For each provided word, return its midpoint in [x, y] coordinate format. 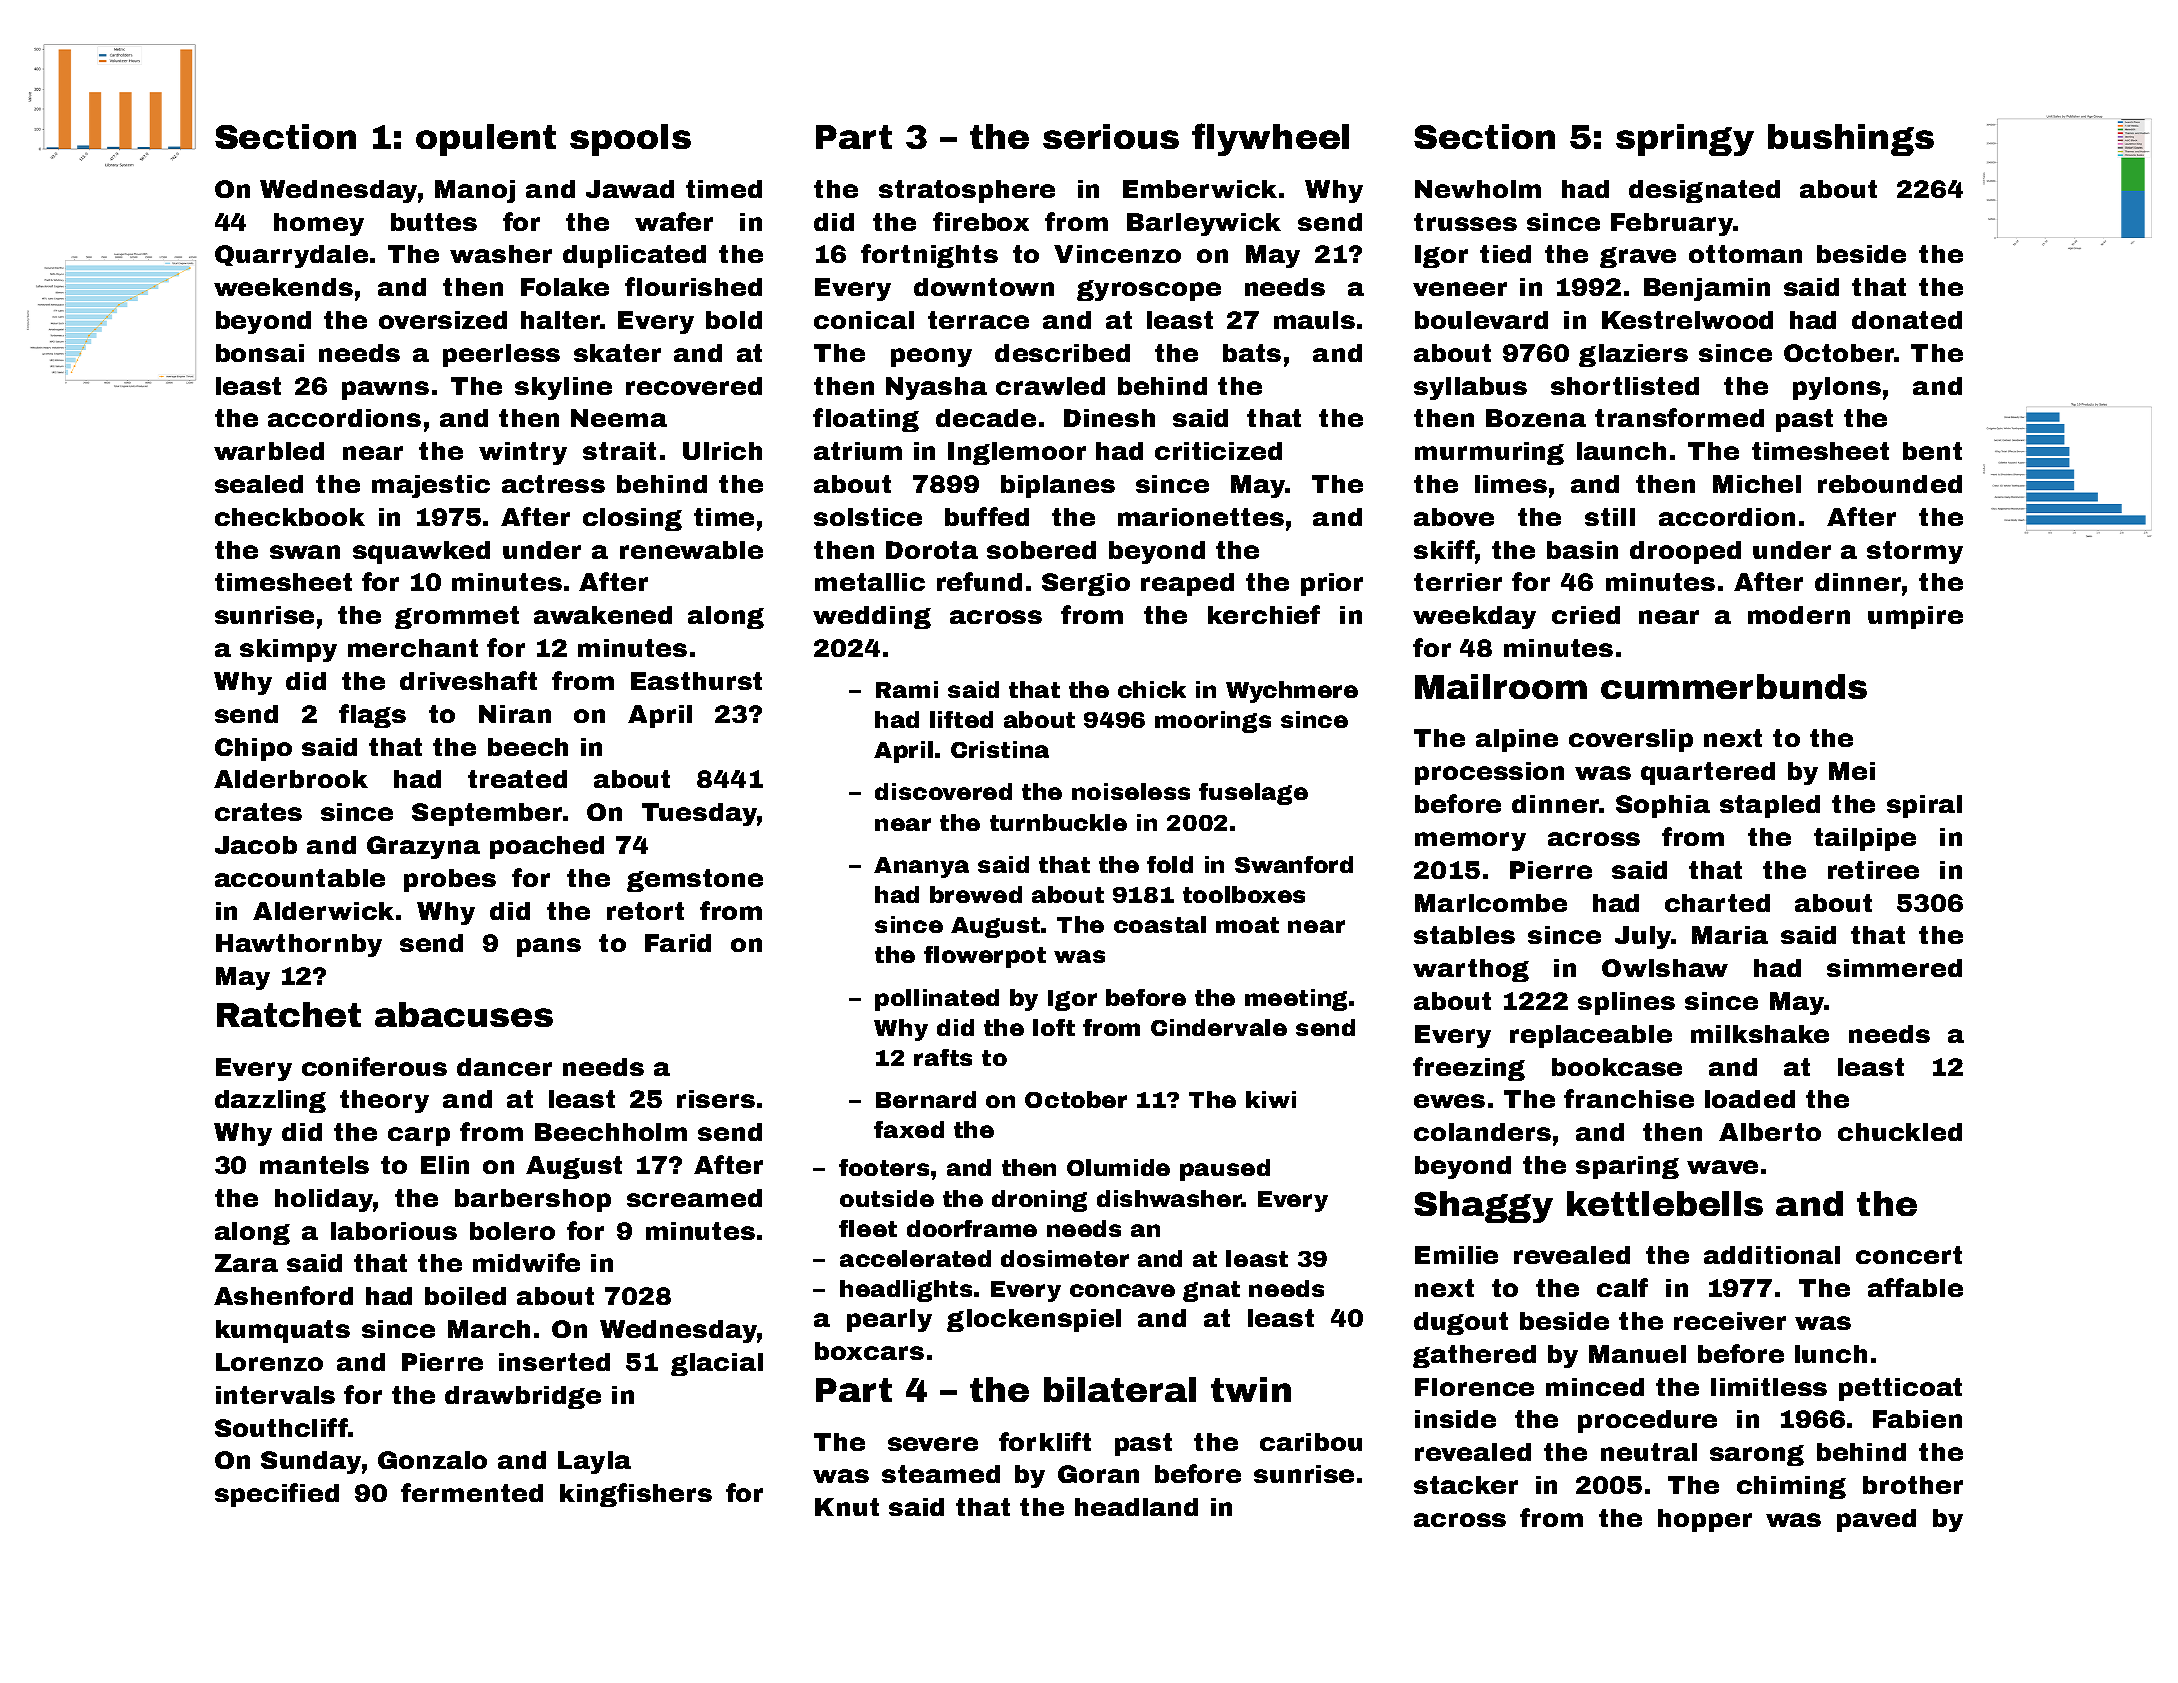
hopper [1705, 1520]
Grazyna [423, 847]
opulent [486, 140]
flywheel [1270, 139]
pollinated [937, 1000]
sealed [259, 484]
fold [1170, 864]
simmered [1894, 968]
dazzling [270, 1101]
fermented [472, 1492]
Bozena [1536, 418]
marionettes [1201, 517]
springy [1685, 140]
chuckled [1900, 1132]
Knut [847, 1507]
